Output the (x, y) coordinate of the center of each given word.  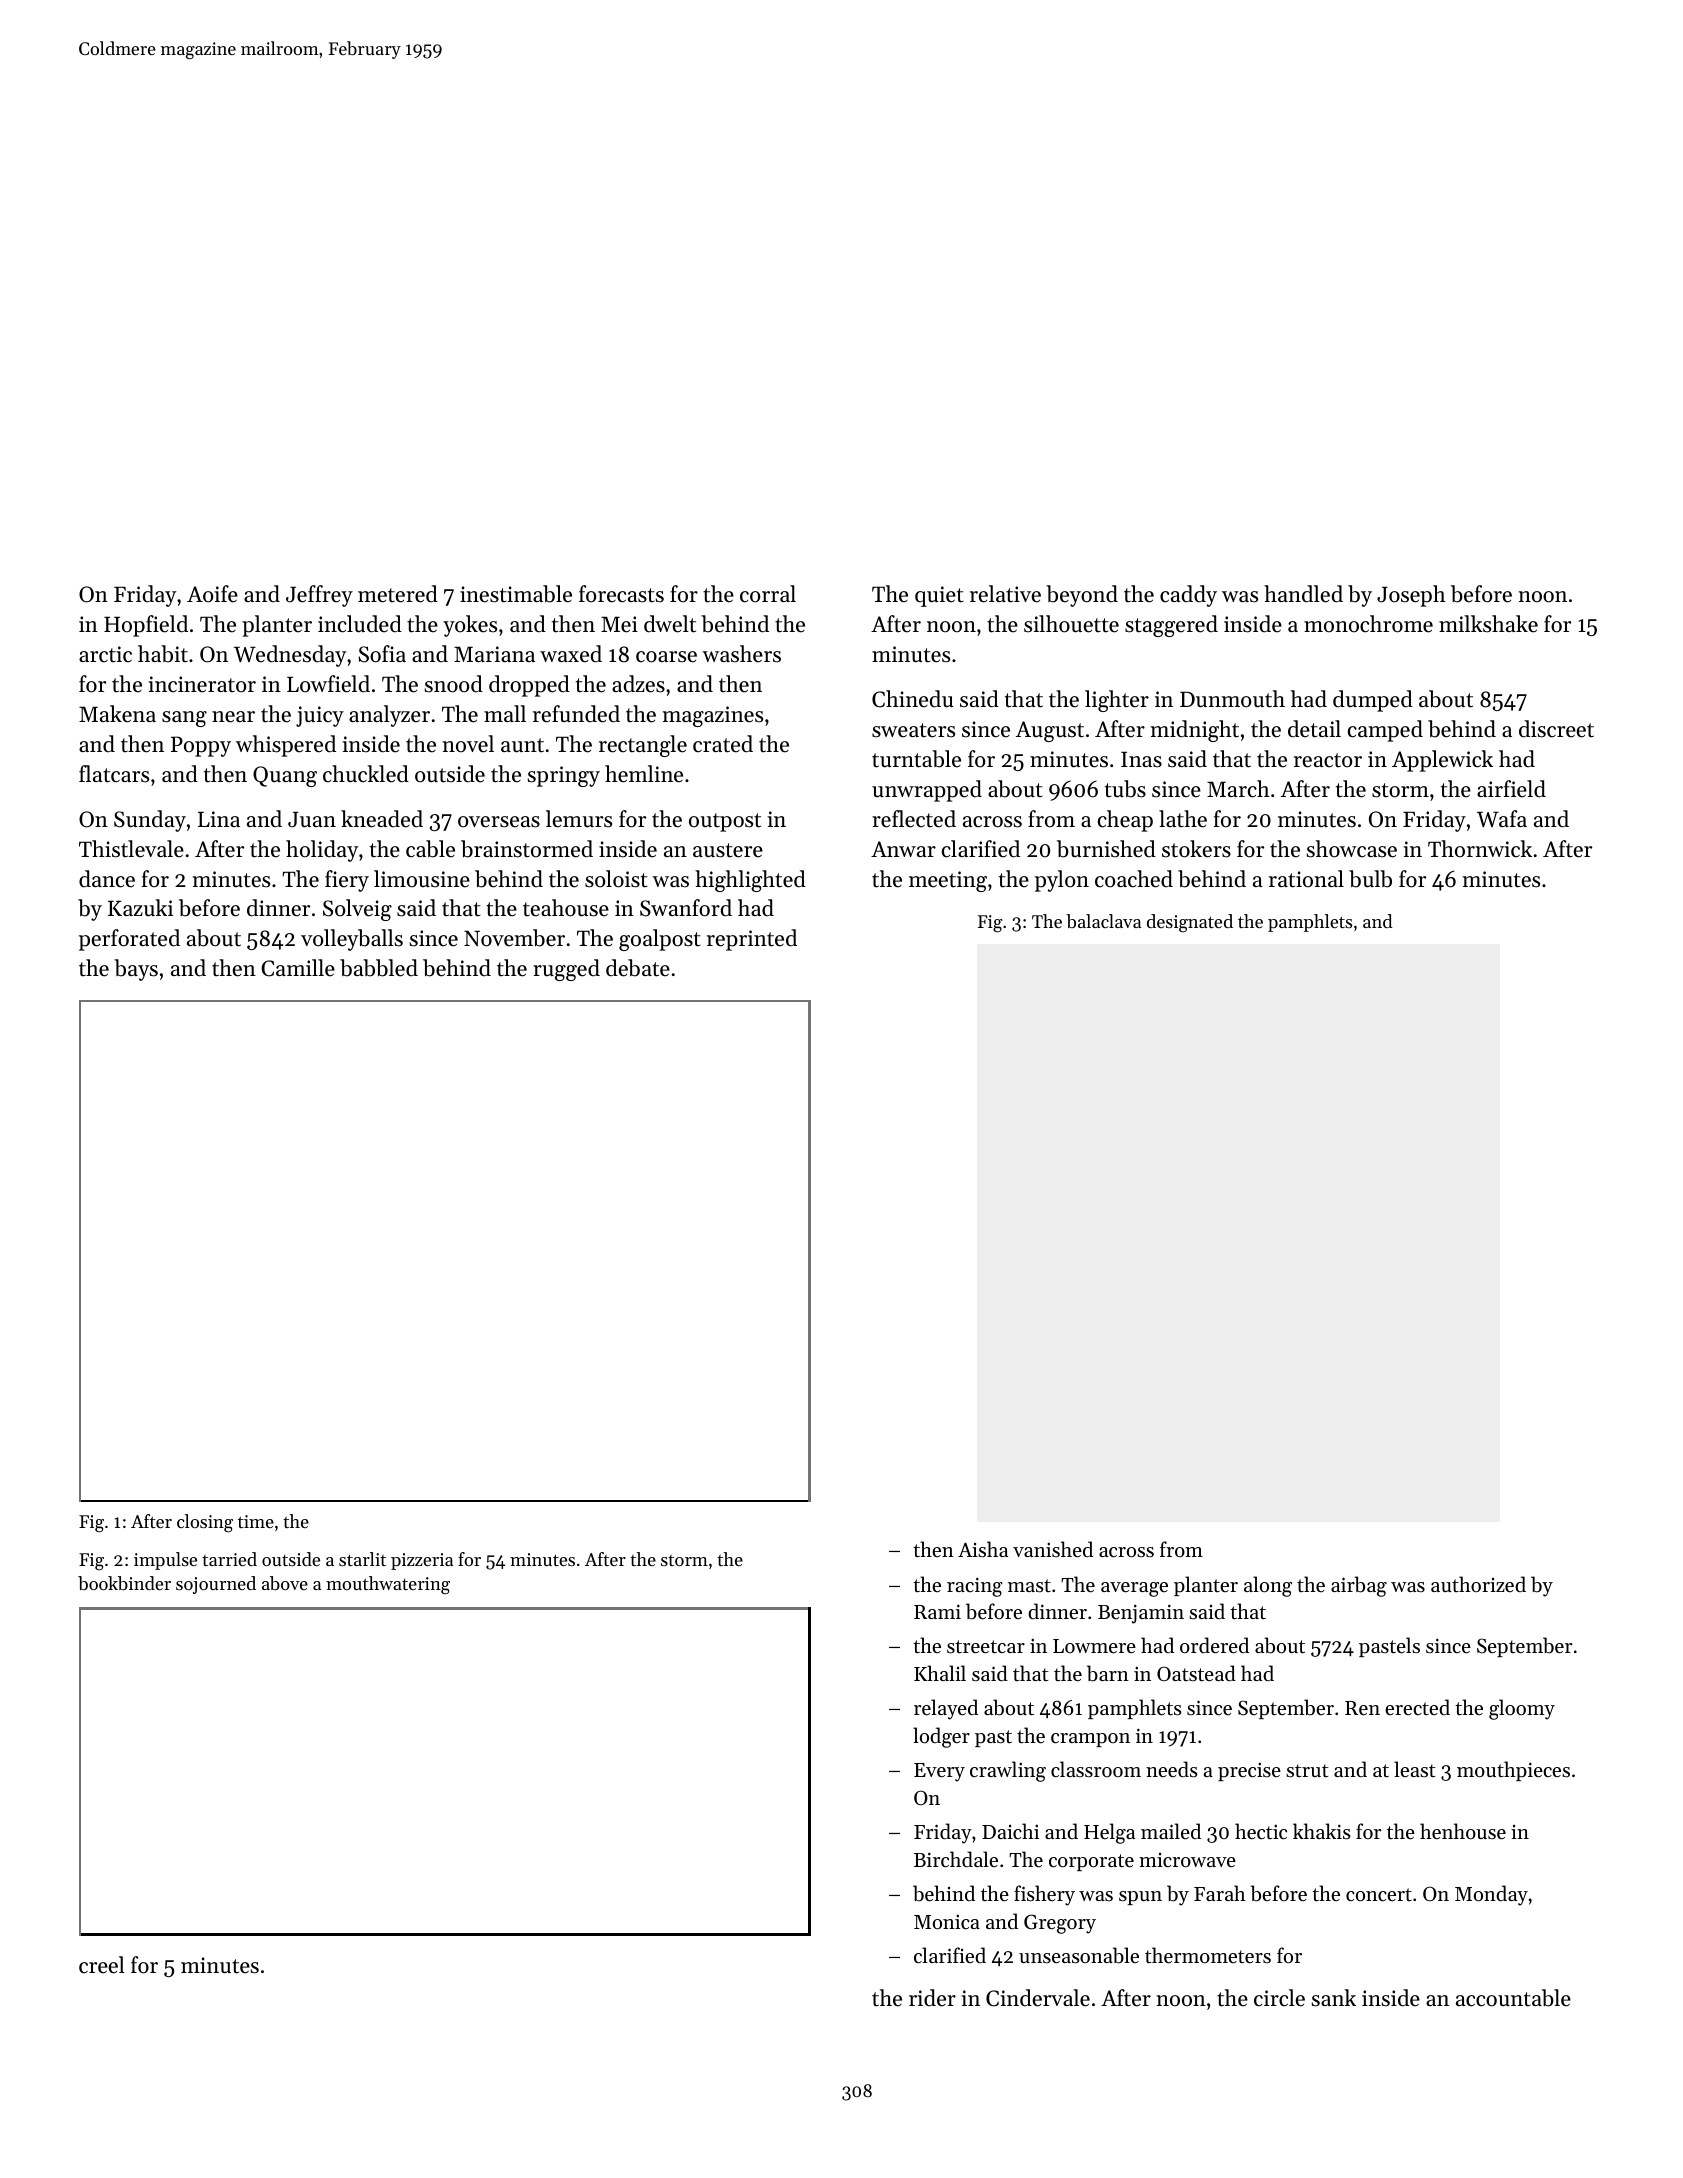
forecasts (621, 594)
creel (102, 1965)
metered (398, 594)
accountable (1513, 1998)
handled (1303, 594)
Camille (298, 968)
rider (932, 1998)
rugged (566, 970)
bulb (1370, 879)
